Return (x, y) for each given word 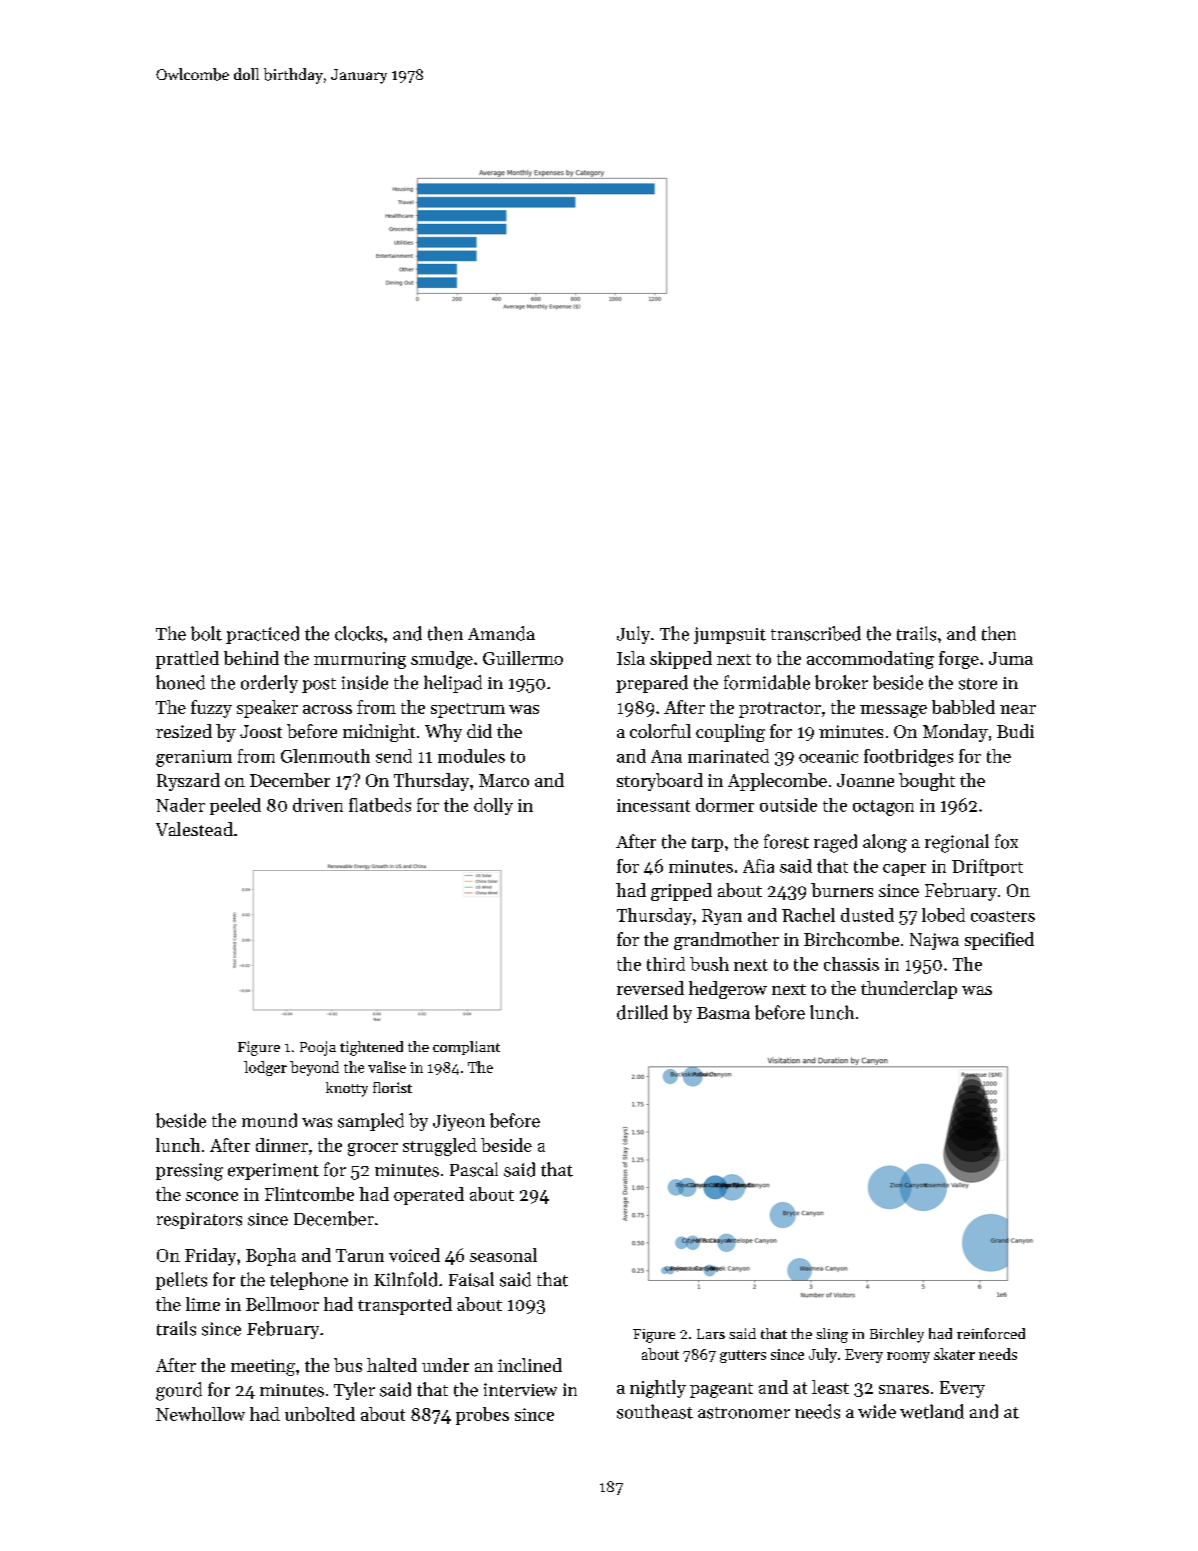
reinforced (991, 1333)
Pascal (474, 1169)
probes (482, 1416)
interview (520, 1390)
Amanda (501, 633)
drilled (642, 1012)
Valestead (194, 829)
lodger (265, 1068)
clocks (359, 633)
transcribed (816, 633)
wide (877, 1411)
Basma (723, 1013)
